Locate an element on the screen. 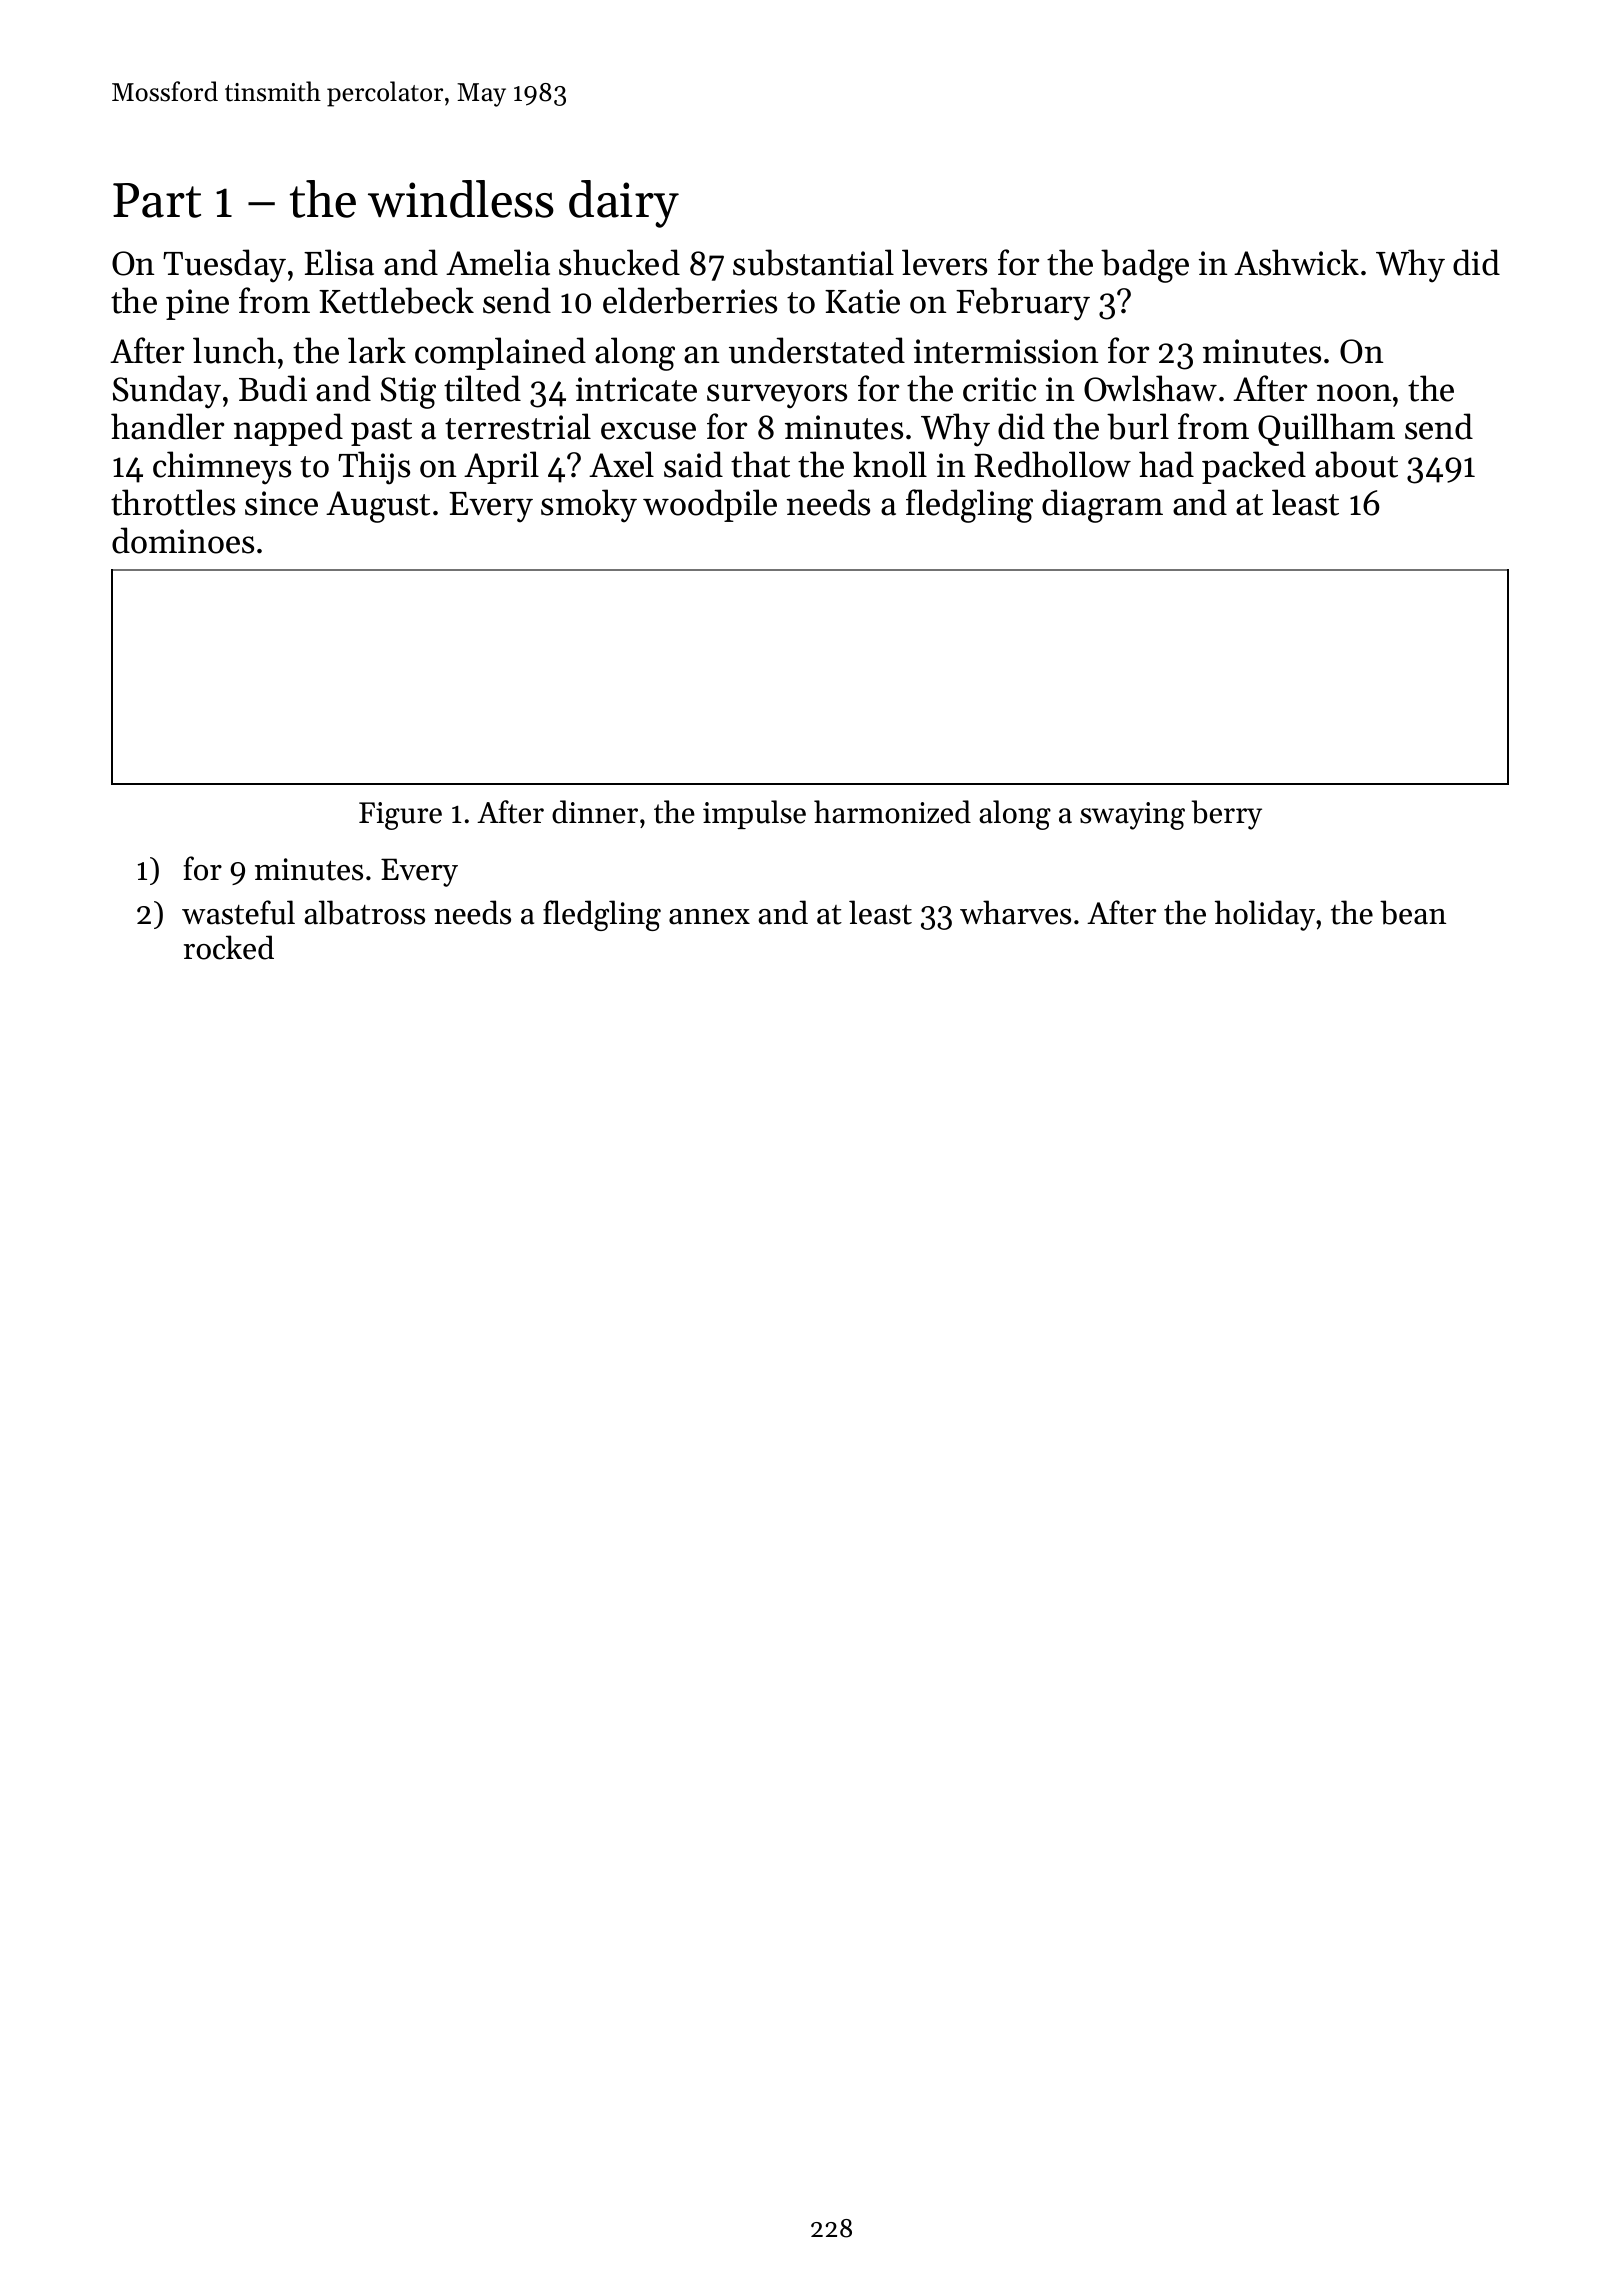  smoky is located at coordinates (589, 506).
